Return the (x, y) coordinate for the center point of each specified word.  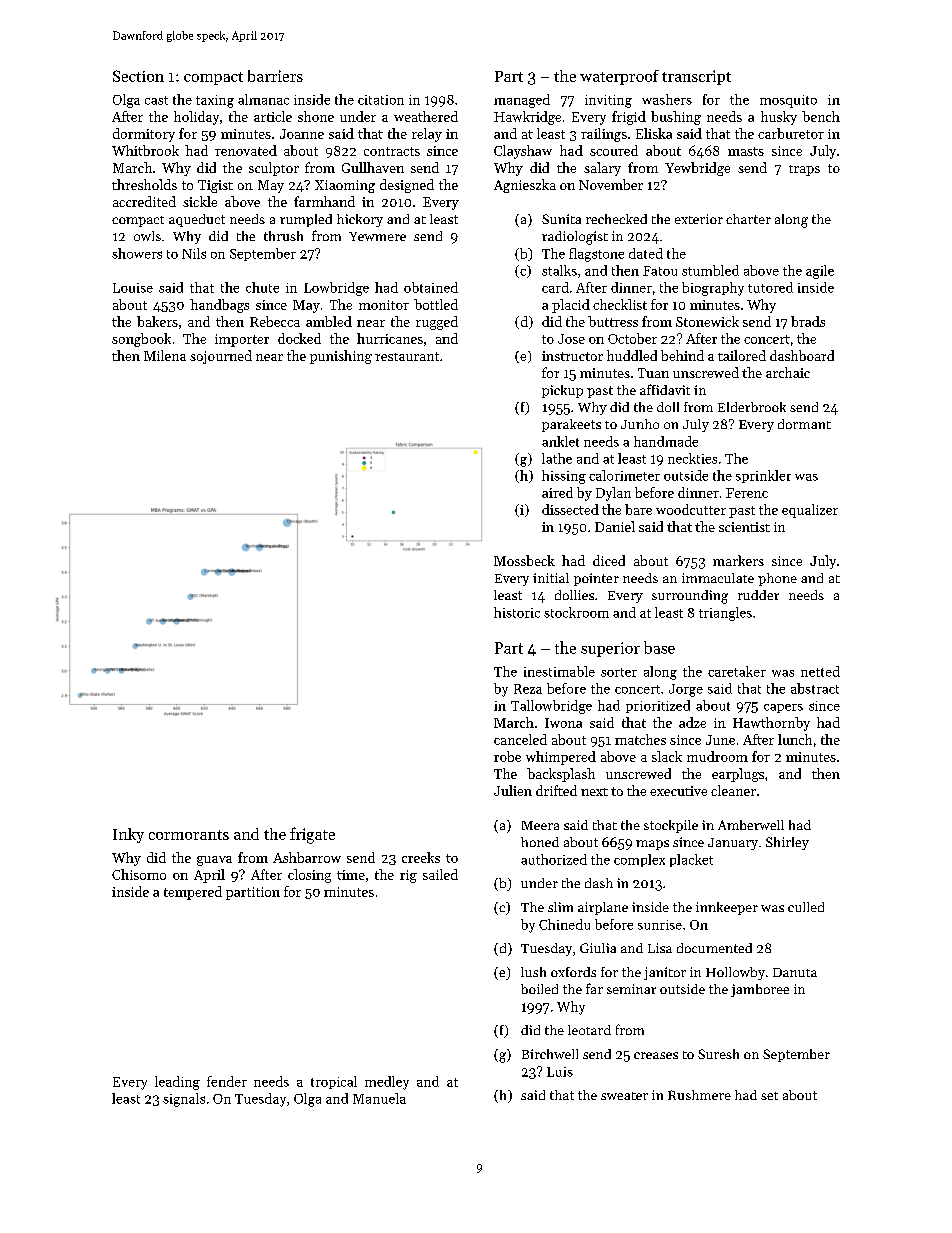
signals (184, 1100)
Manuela (379, 1098)
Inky (128, 835)
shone (316, 116)
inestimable (559, 671)
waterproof (619, 77)
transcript (696, 77)
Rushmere (699, 1095)
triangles (725, 614)
